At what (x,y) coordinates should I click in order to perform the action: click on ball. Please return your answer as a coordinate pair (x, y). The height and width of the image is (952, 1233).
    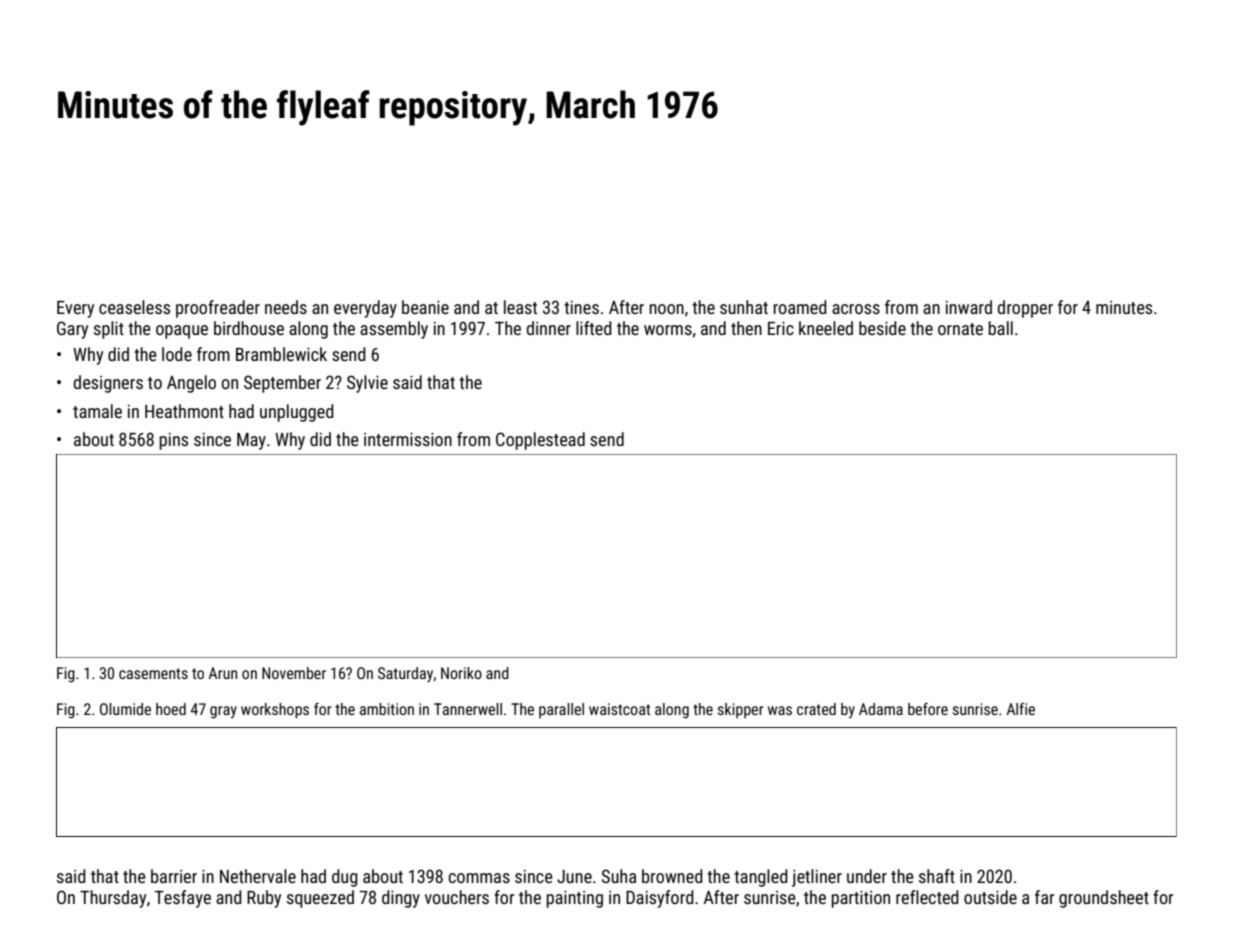
    Looking at the image, I should click on (1001, 328).
